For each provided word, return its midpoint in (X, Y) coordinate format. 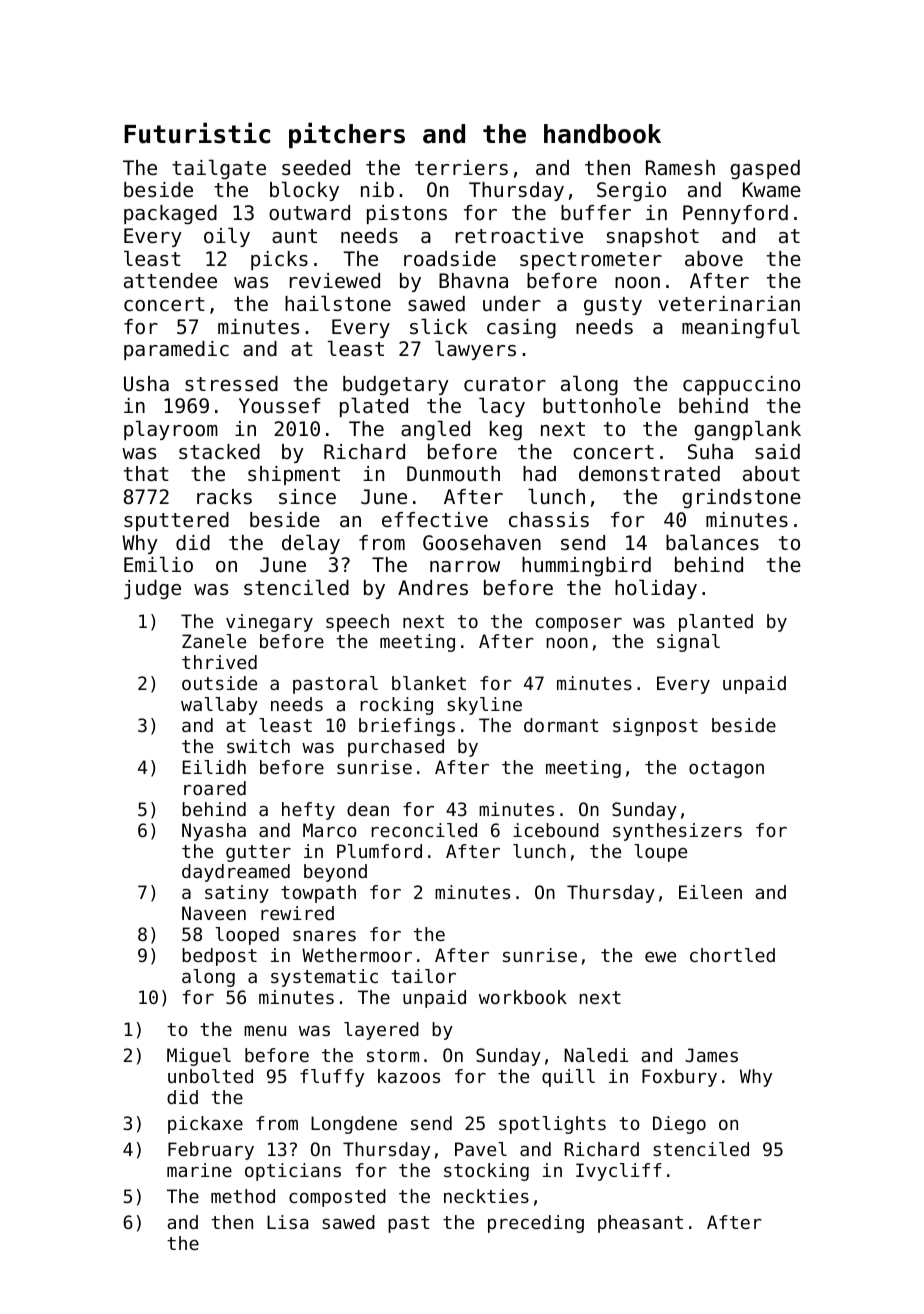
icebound (556, 830)
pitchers (347, 135)
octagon (726, 769)
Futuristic (197, 133)
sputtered (176, 521)
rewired (297, 913)
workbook (523, 997)
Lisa (287, 1222)
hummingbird (586, 567)
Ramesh (680, 168)
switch (258, 746)
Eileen (710, 892)
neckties (486, 1196)
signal (688, 643)
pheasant (640, 1224)
